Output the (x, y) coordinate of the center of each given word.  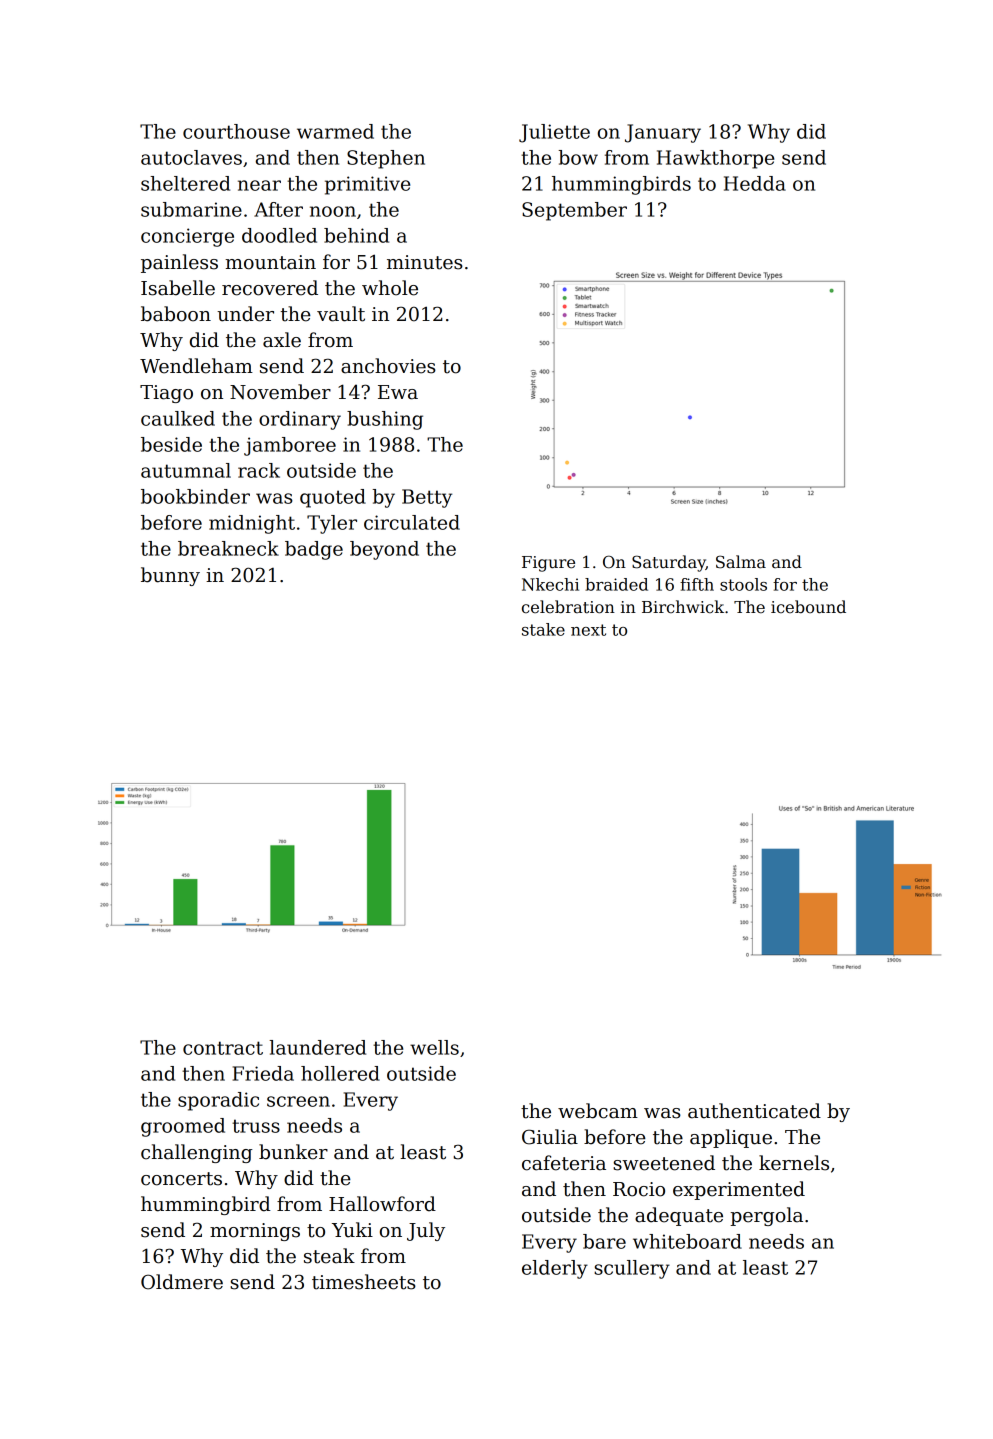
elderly (555, 1269)
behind (356, 235)
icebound (808, 607)
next (588, 630)
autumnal (186, 470)
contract (223, 1048)
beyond (384, 550)
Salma (741, 562)
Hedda (755, 183)
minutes (425, 262)
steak (329, 1256)
